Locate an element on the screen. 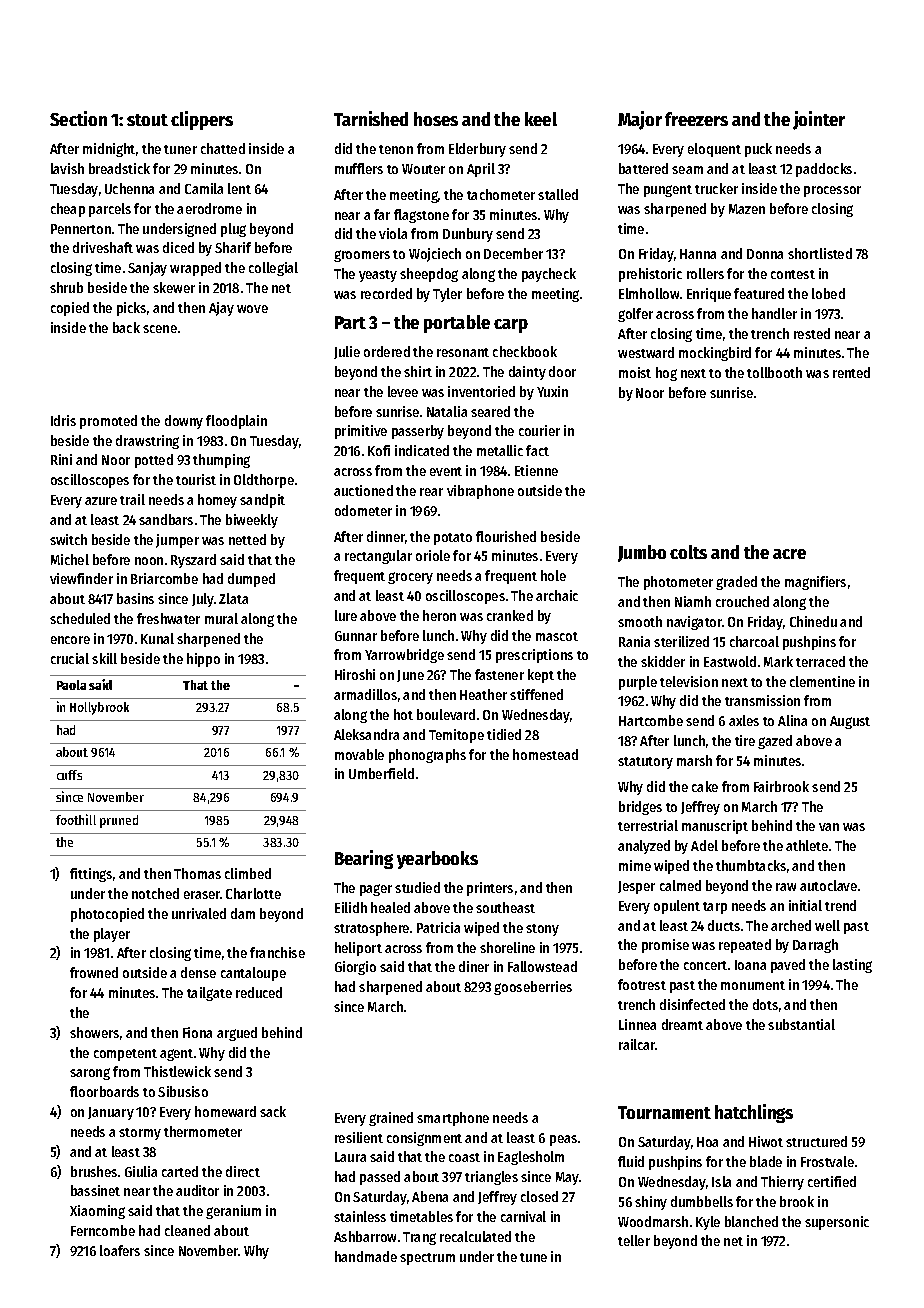  loafers is located at coordinates (120, 1250).
